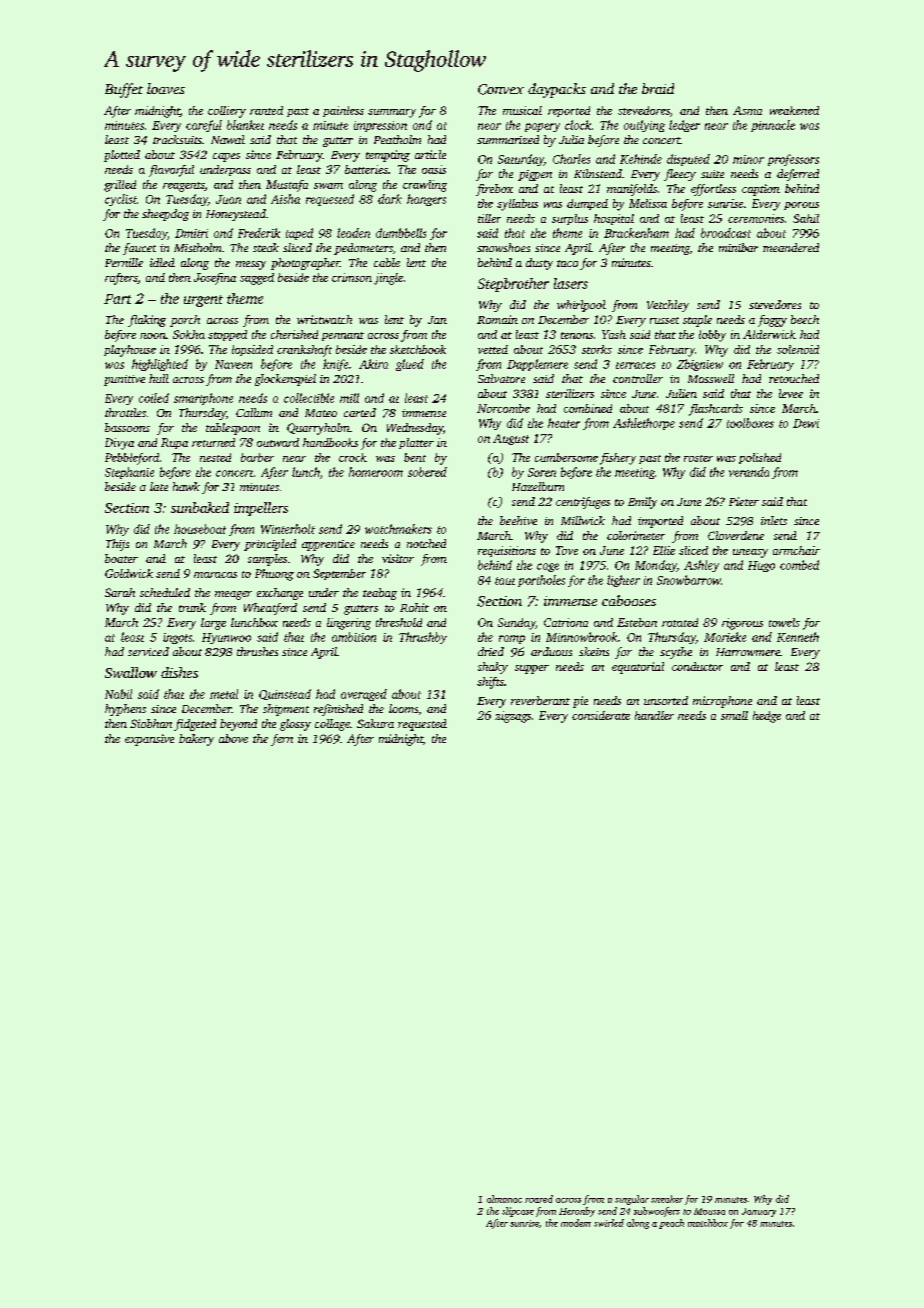 This screenshot has height=1308, width=924. What do you see at coordinates (654, 715) in the screenshot?
I see `handler` at bounding box center [654, 715].
